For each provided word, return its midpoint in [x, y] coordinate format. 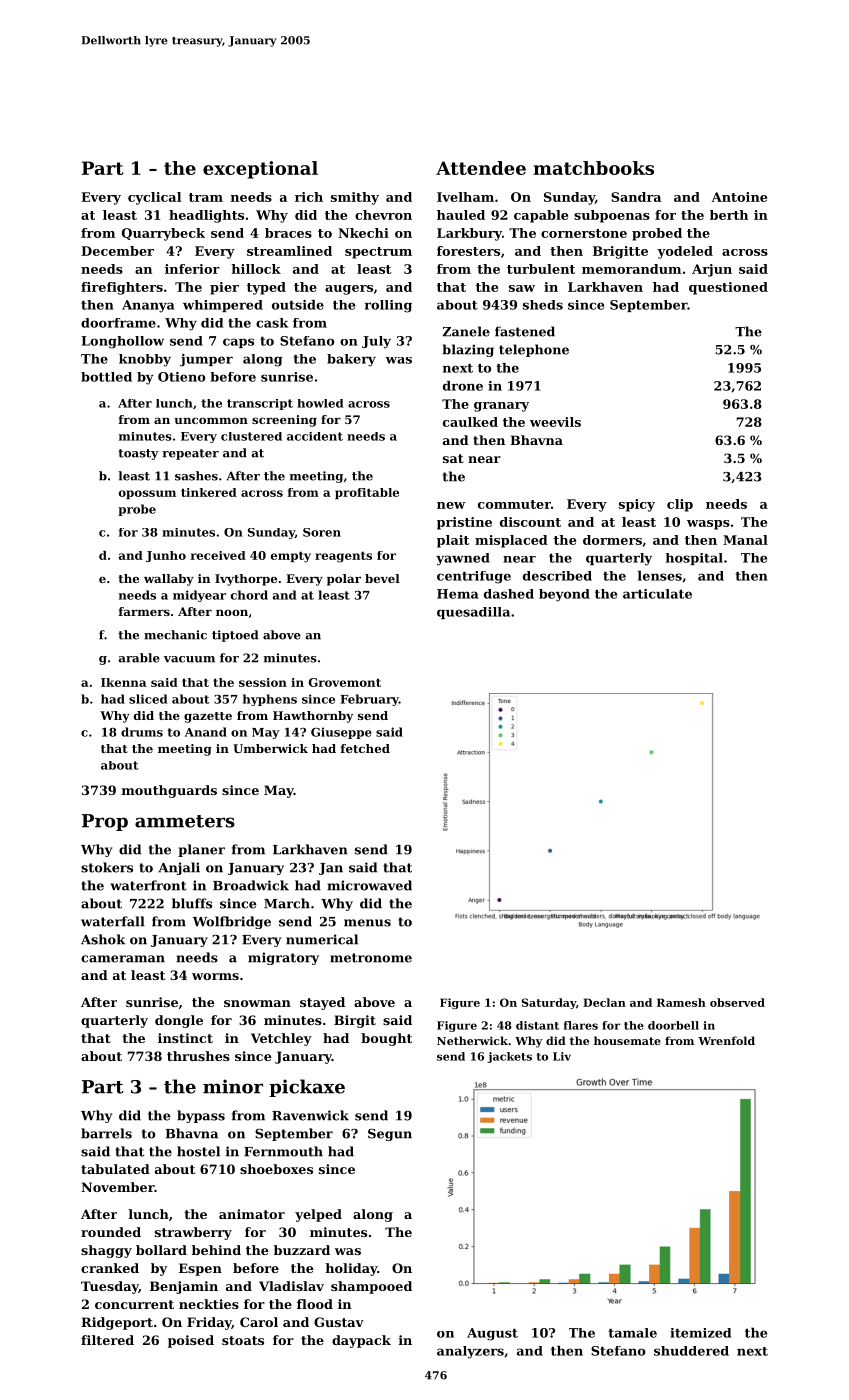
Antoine [739, 197]
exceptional [260, 170]
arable [139, 658]
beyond [564, 595]
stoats [243, 1340]
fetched [365, 748]
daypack [361, 1341]
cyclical [154, 198]
